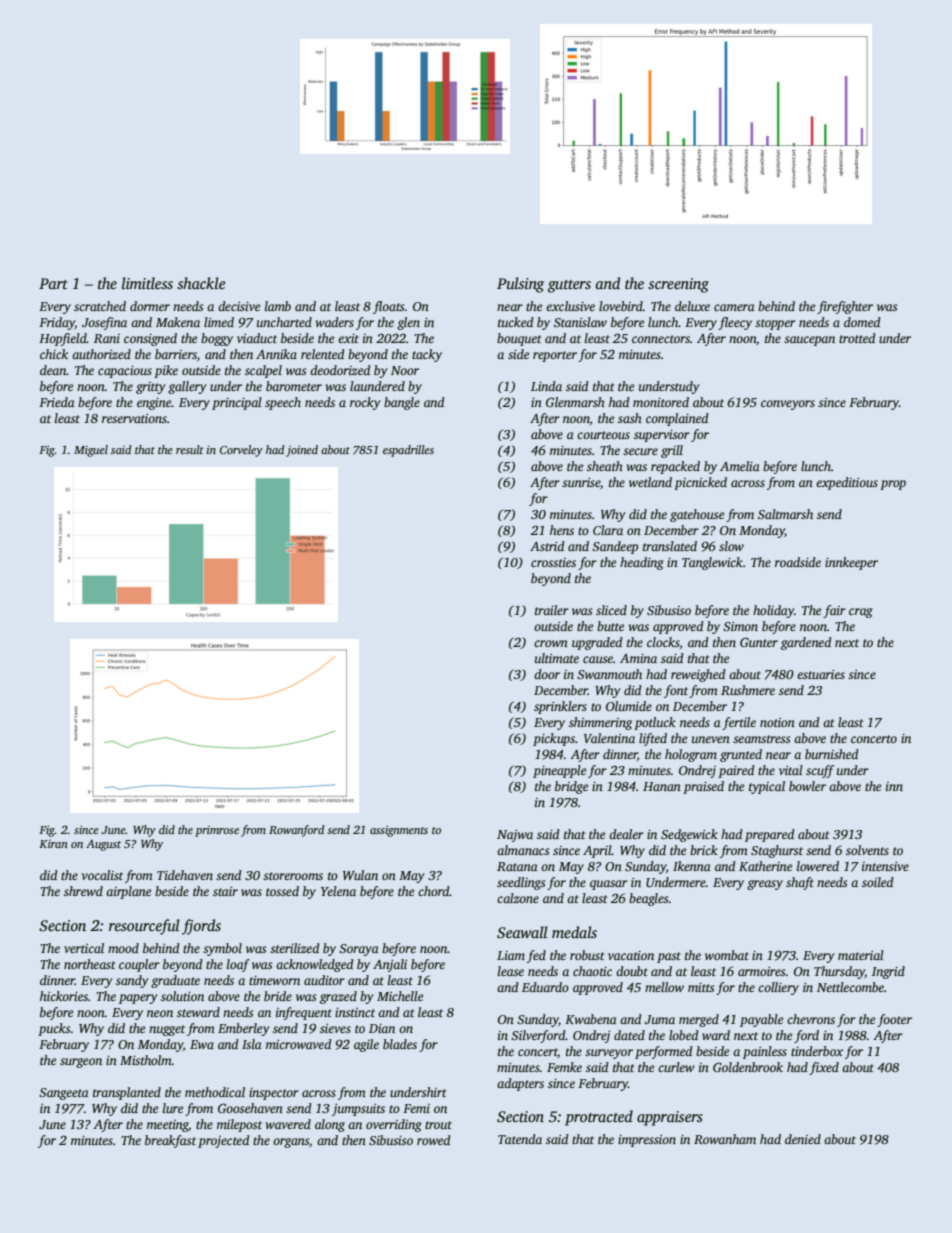 The width and height of the screenshot is (952, 1233). Describe the element at coordinates (102, 875) in the screenshot. I see `vocalist` at that location.
